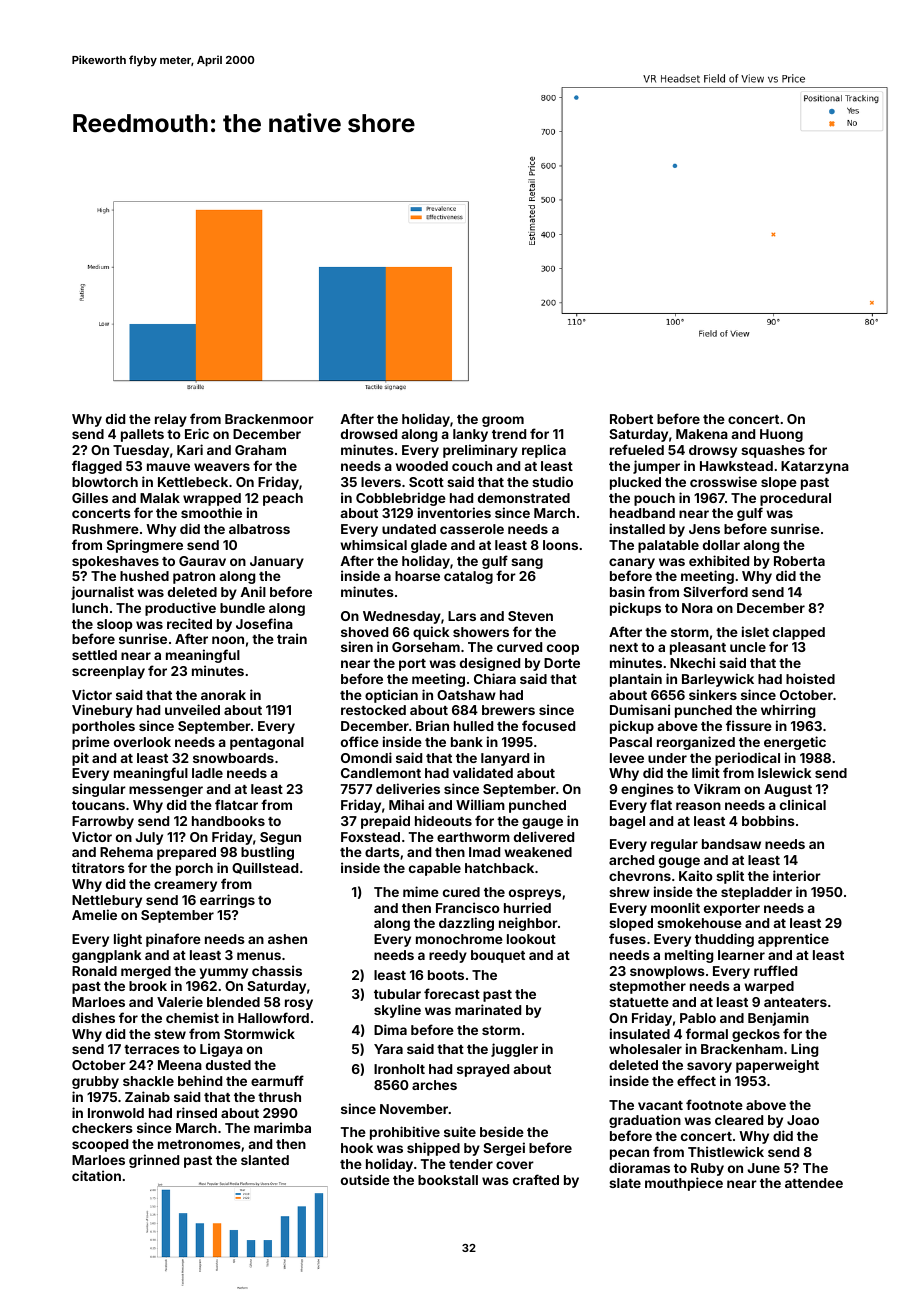 This image has width=924, height=1308. What do you see at coordinates (797, 875) in the image?
I see `interior` at bounding box center [797, 875].
